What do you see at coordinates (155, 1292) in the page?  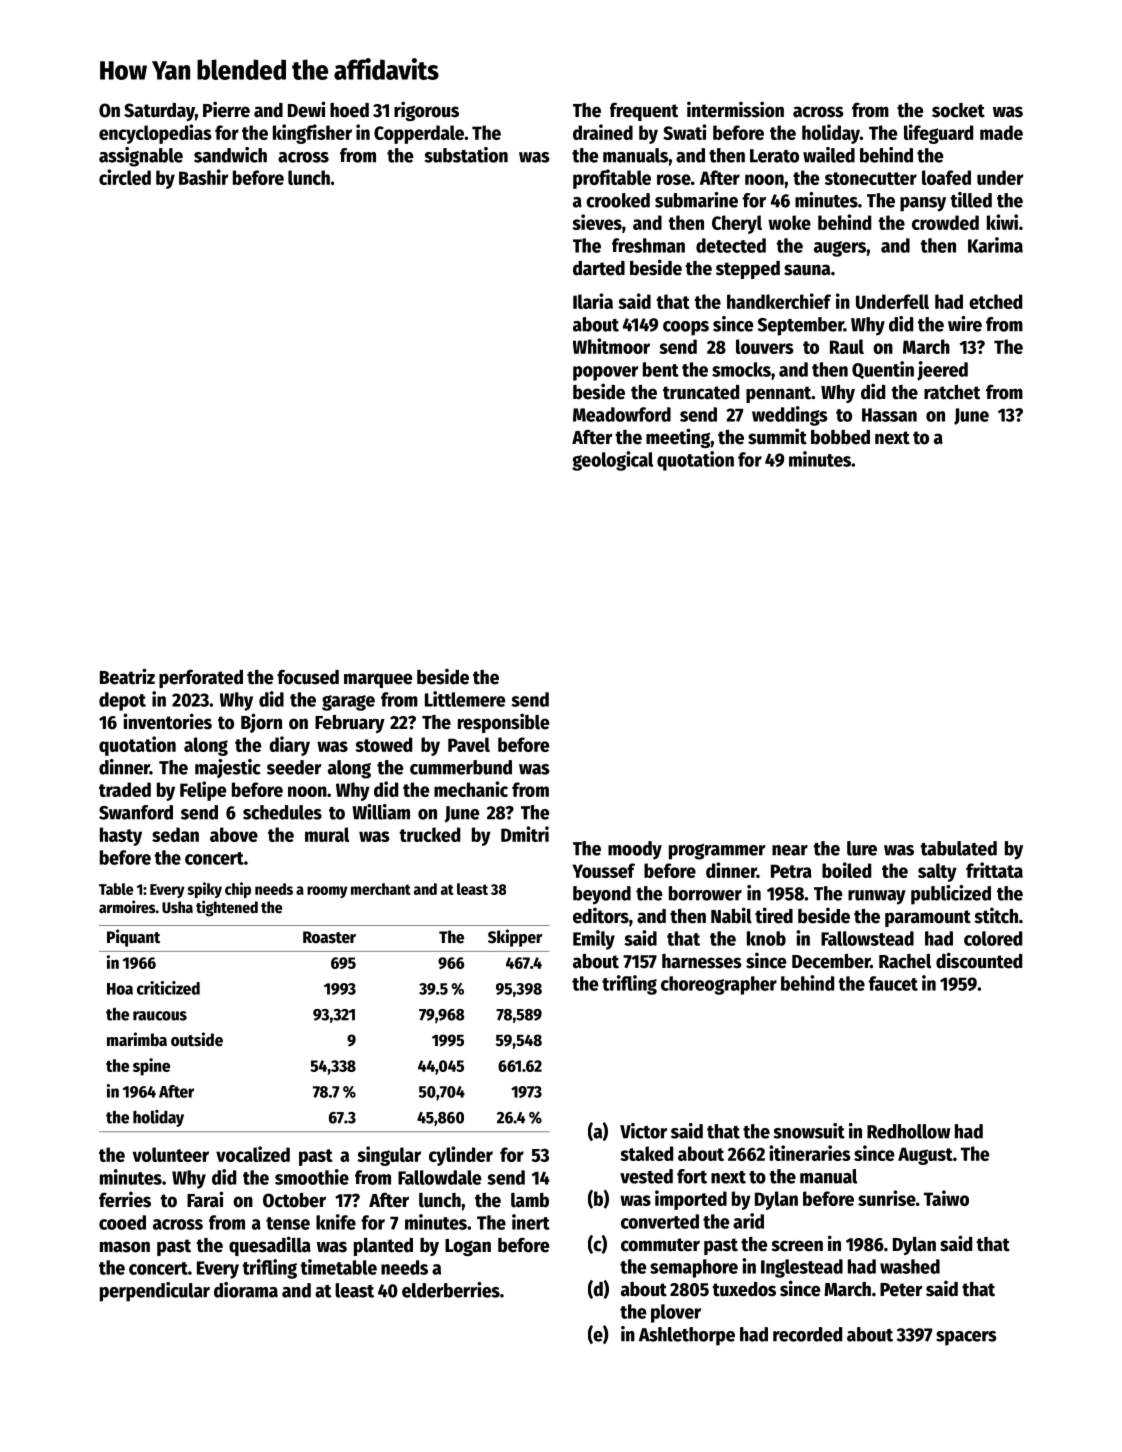 I see `perpendicular` at bounding box center [155, 1292].
